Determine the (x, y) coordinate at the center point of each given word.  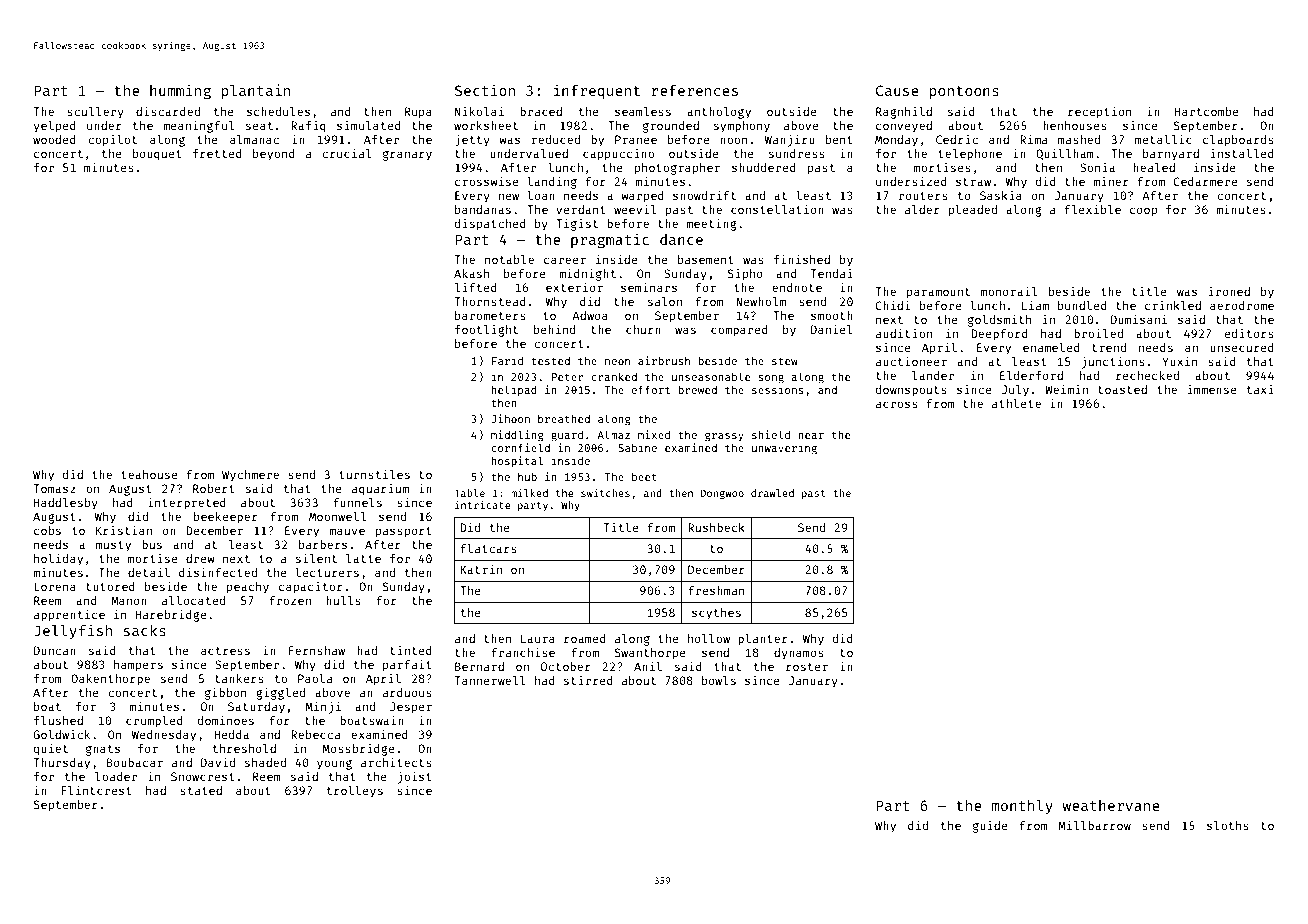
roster (807, 667)
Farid (507, 360)
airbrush (664, 360)
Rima (1033, 139)
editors (1249, 333)
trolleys (355, 792)
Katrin (481, 569)
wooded (54, 139)
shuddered (764, 167)
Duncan (55, 650)
